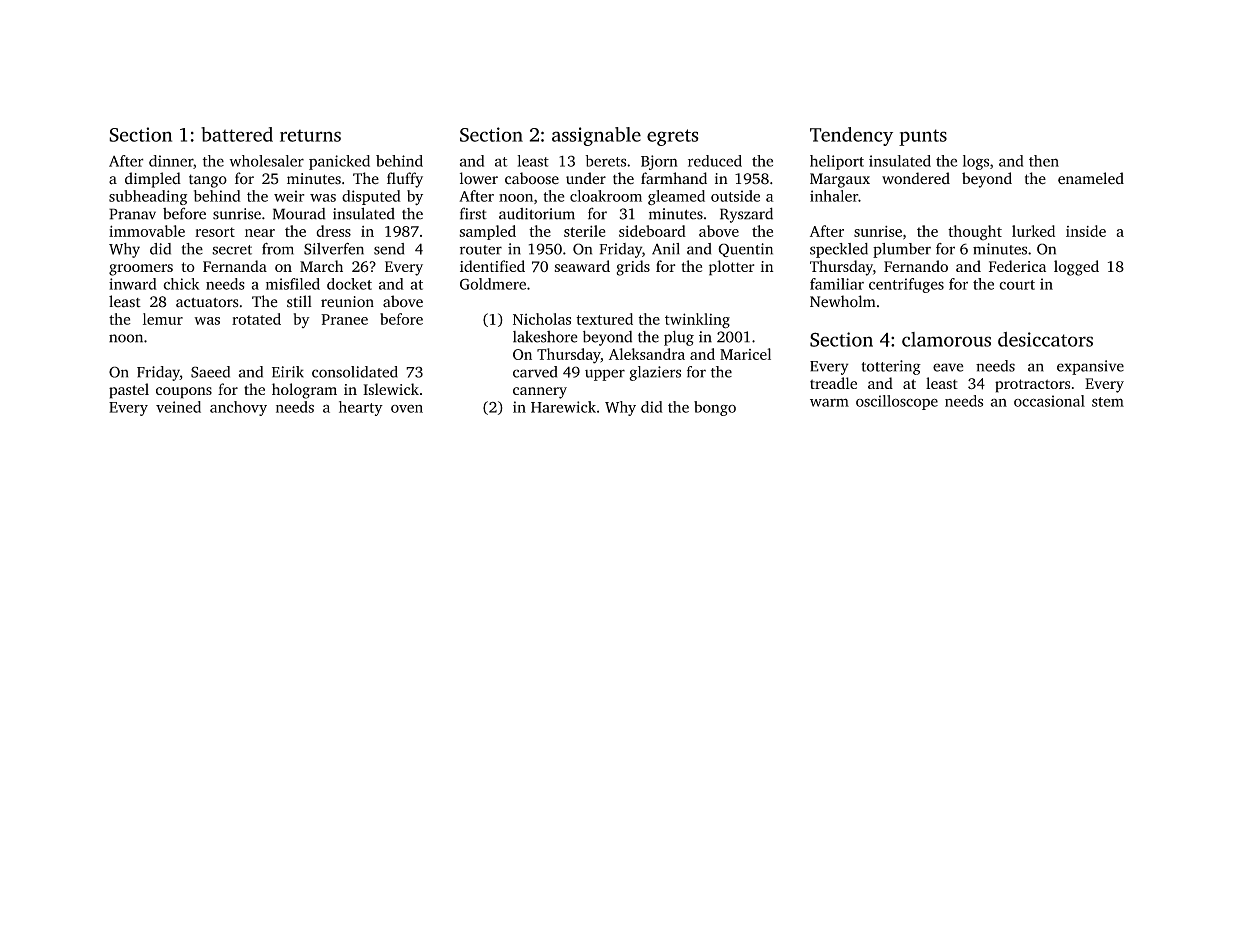 Image resolution: width=1233 pixels, height=952 pixels. What do you see at coordinates (582, 266) in the screenshot?
I see `seaward` at bounding box center [582, 266].
